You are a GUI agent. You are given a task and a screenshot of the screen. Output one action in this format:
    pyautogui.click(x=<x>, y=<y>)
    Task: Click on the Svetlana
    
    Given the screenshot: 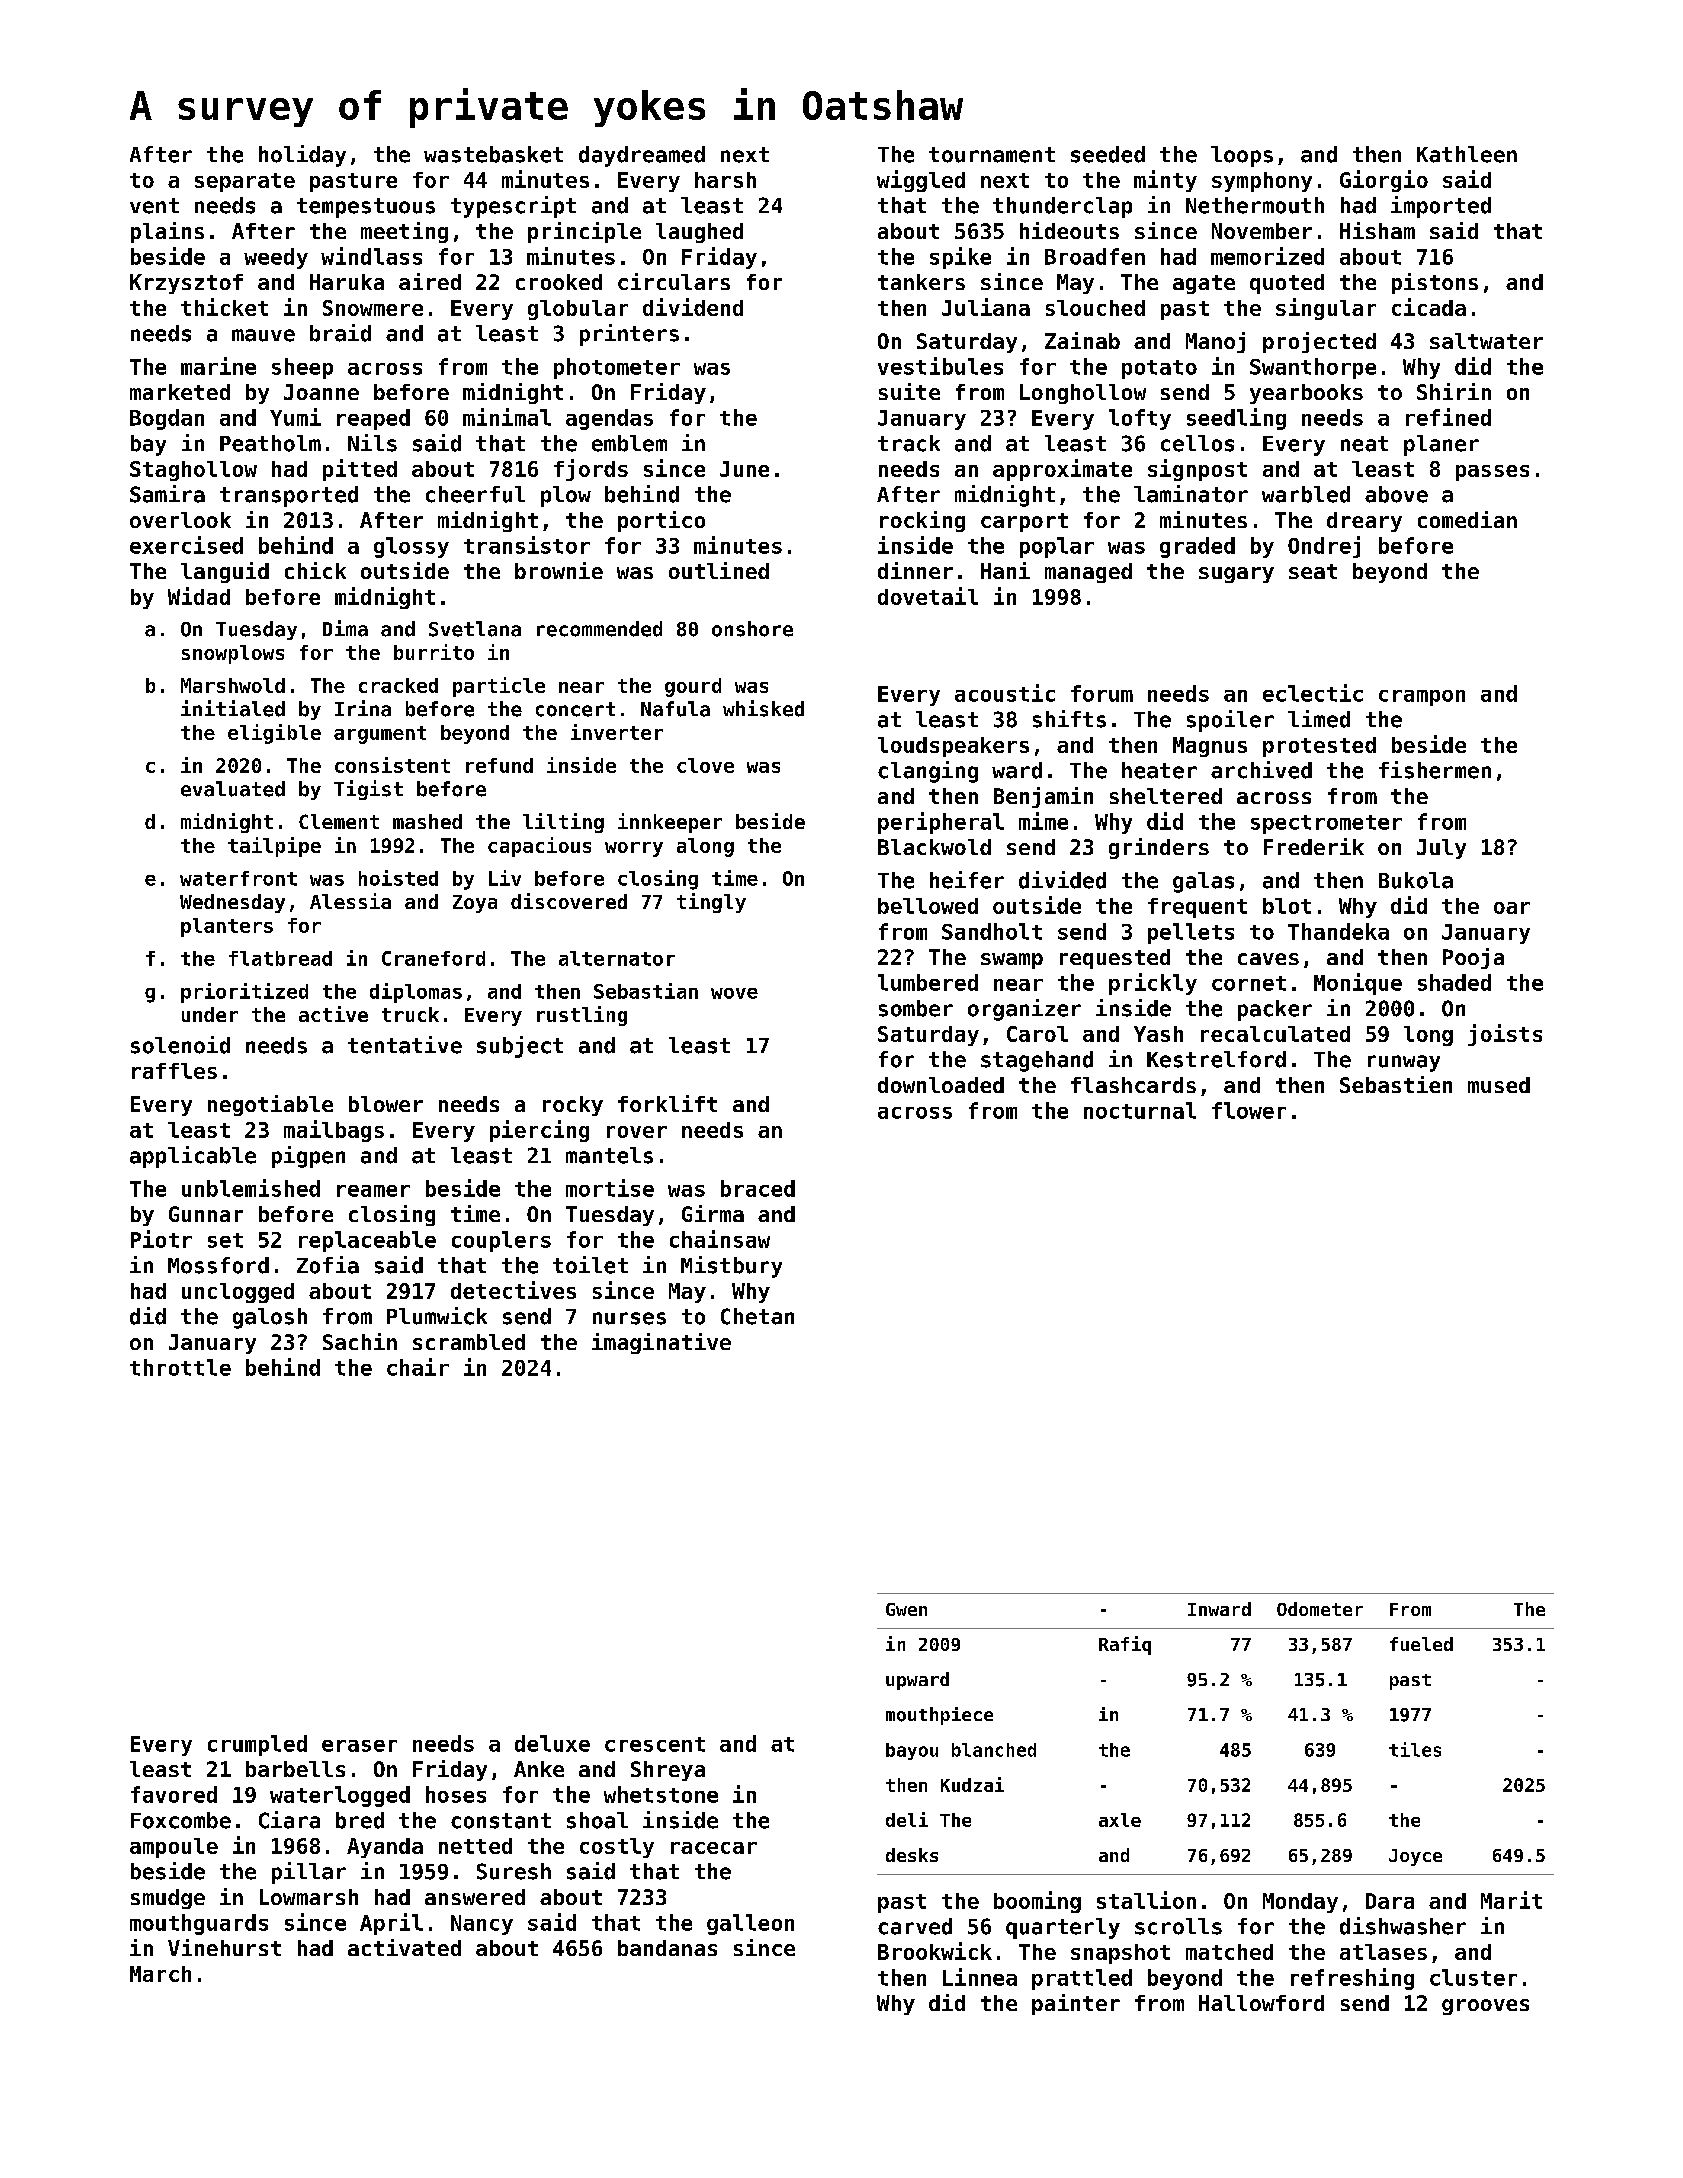 What is the action you would take?
    pyautogui.click(x=475, y=629)
